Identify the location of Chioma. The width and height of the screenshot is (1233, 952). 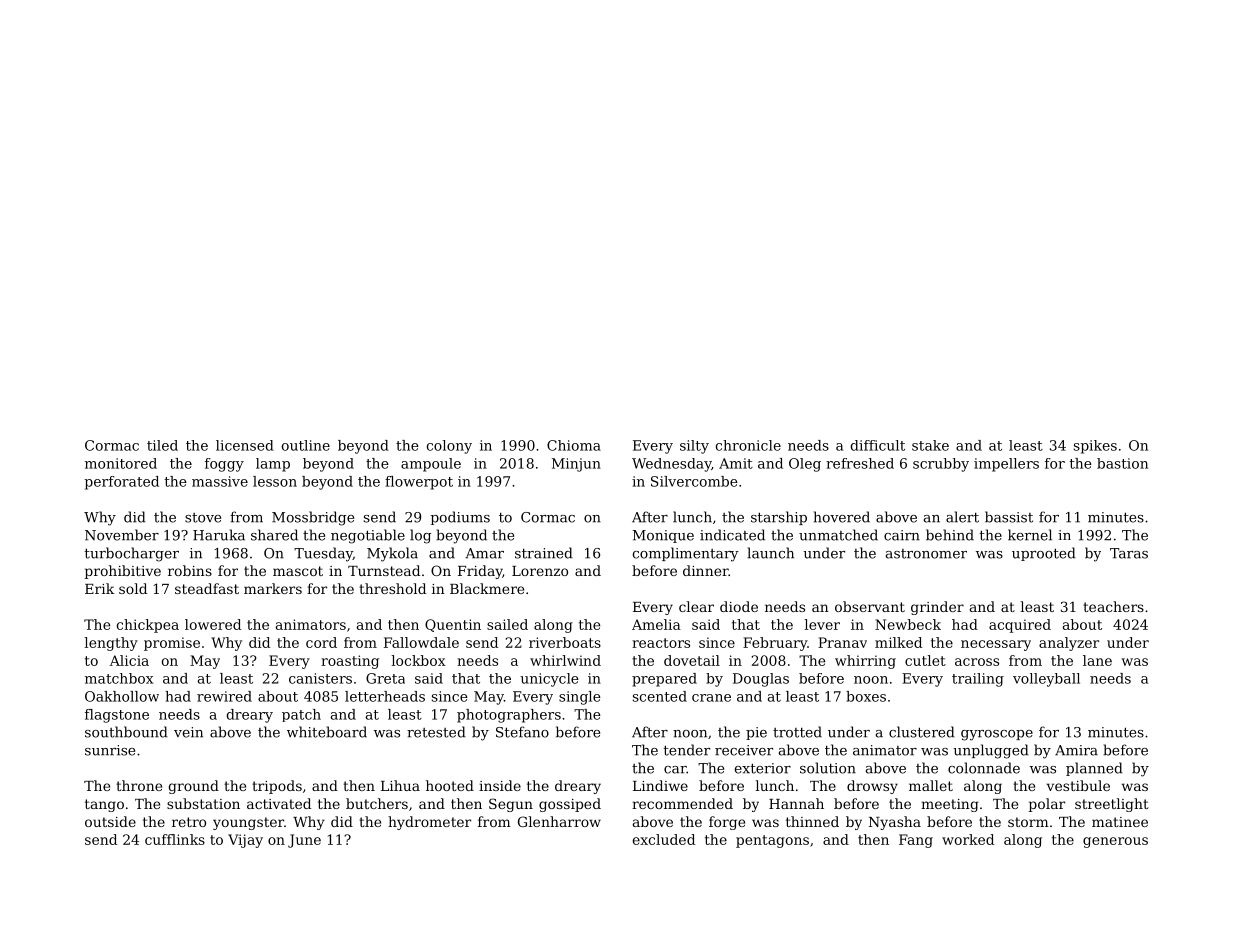
(574, 445).
